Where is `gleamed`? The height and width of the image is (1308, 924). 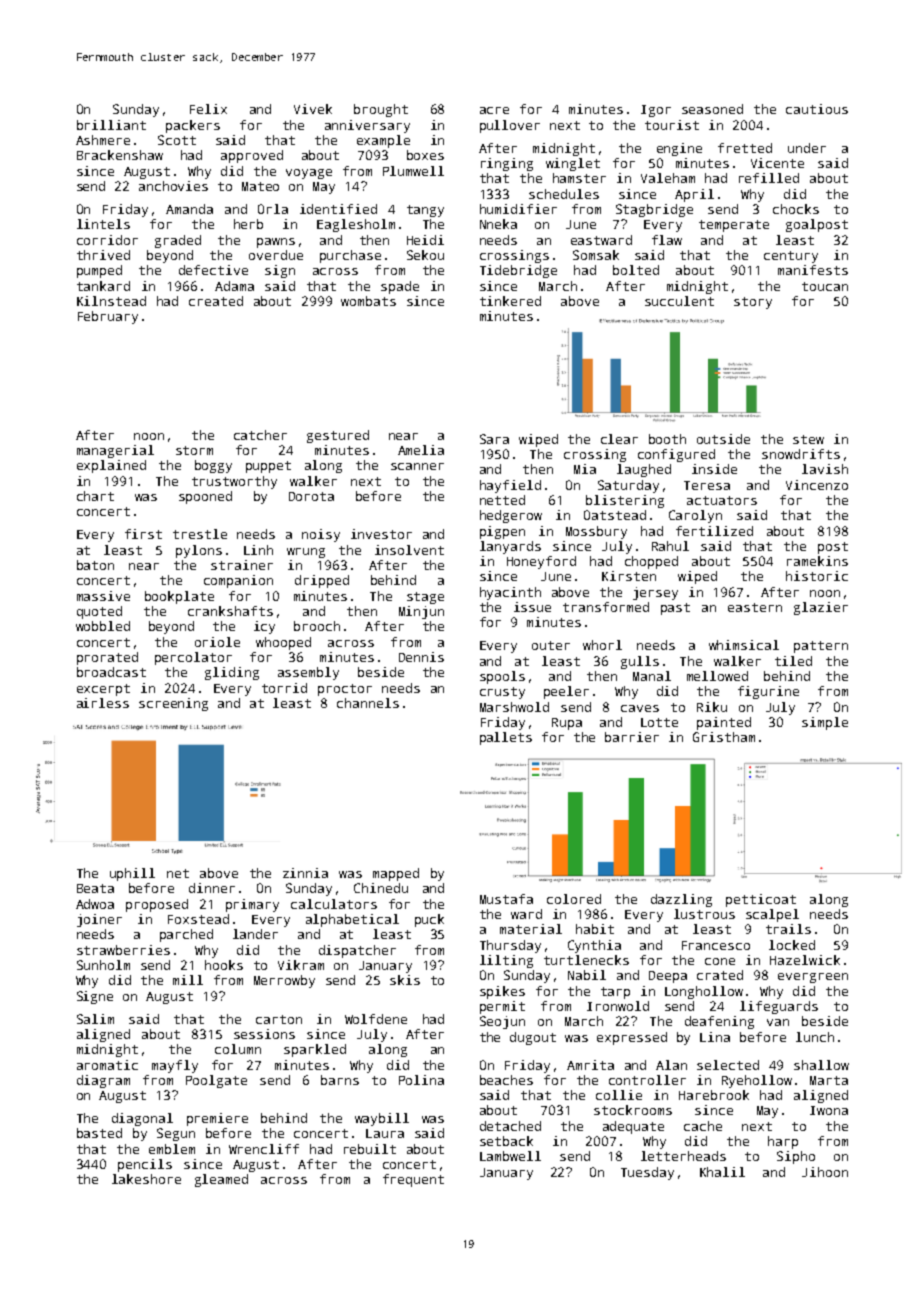
gleamed is located at coordinates (221, 1180).
